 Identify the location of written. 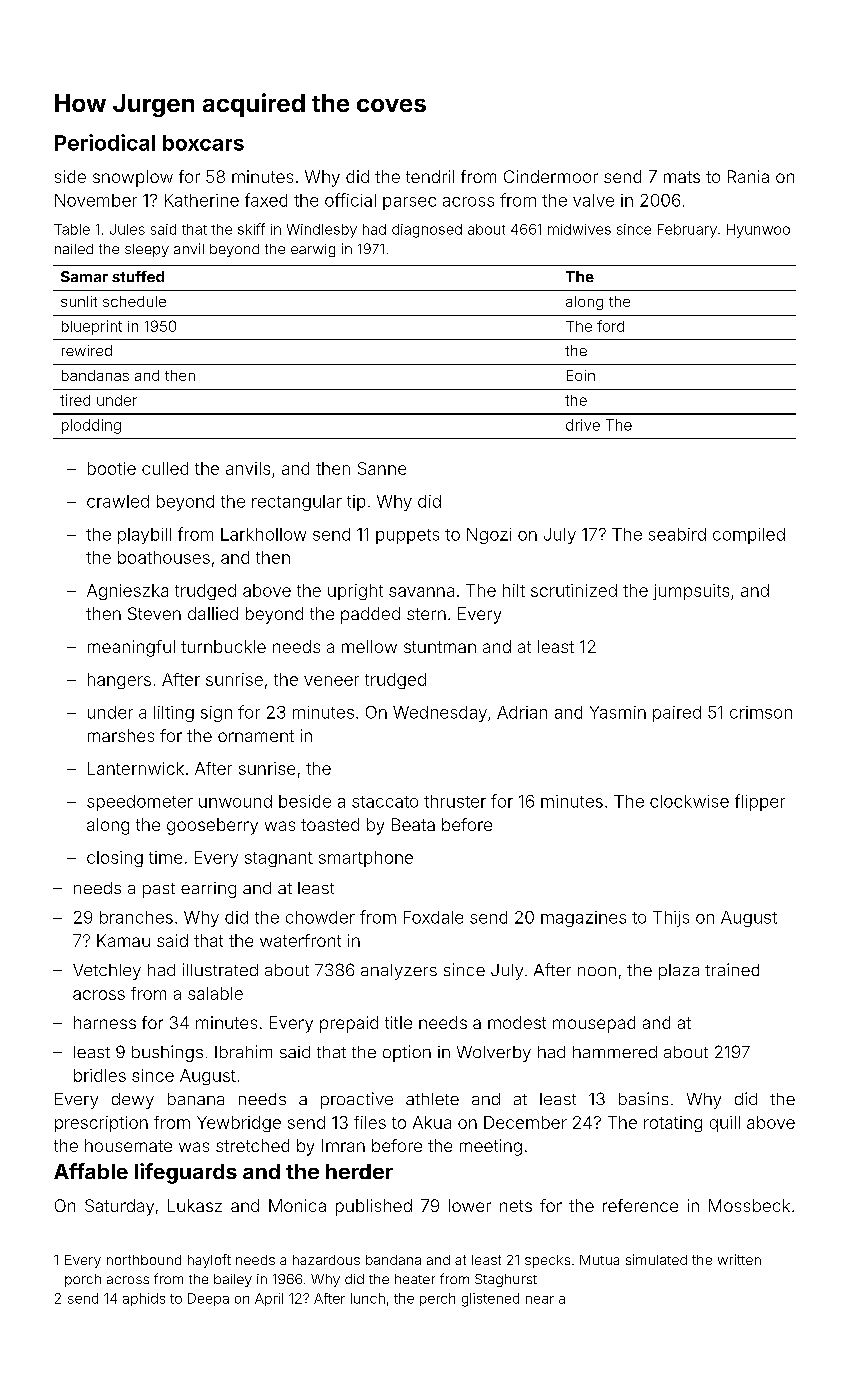
(739, 1259).
